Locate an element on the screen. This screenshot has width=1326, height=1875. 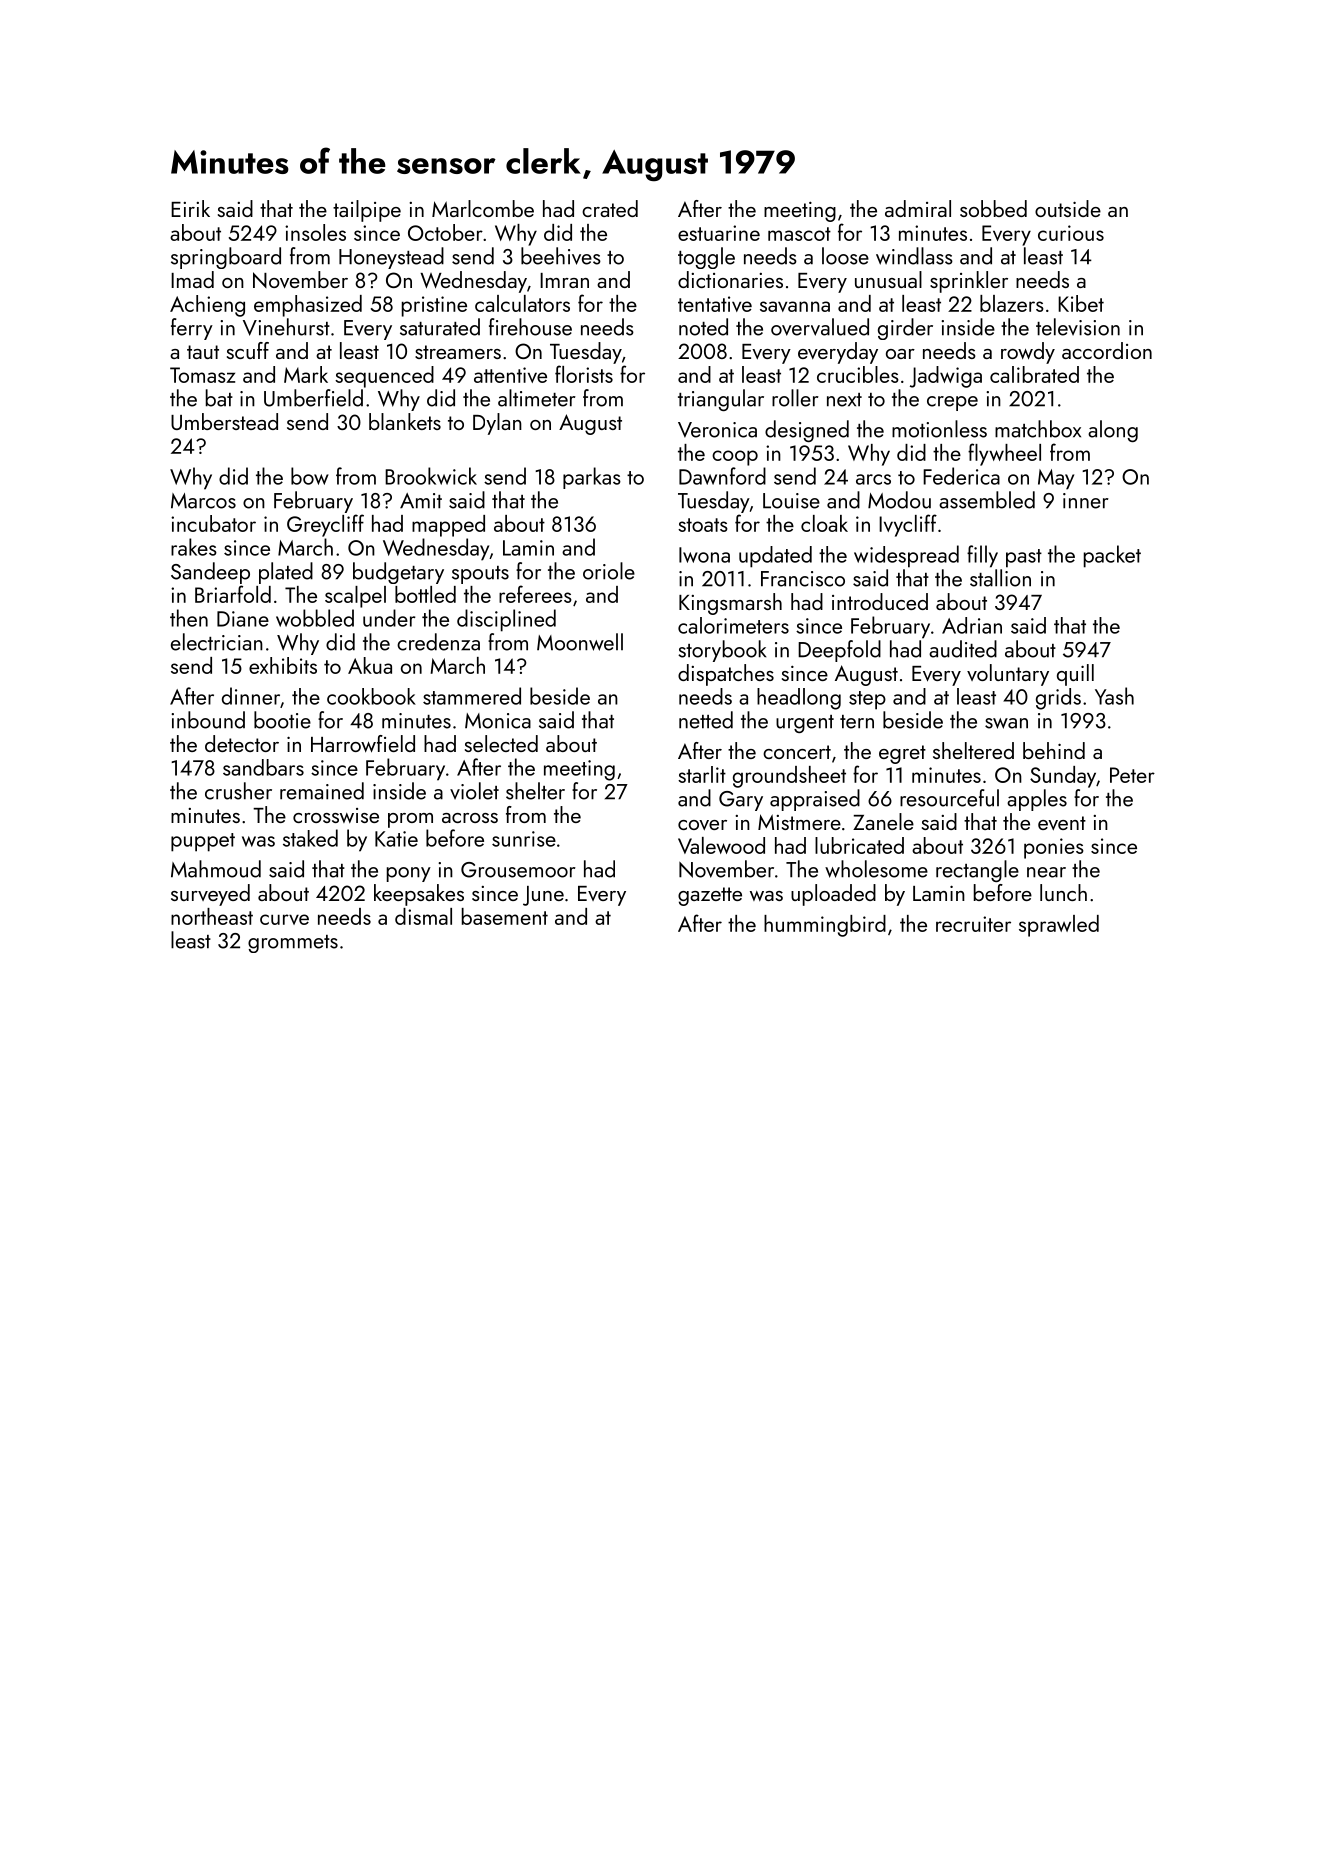
along is located at coordinates (1113, 431).
